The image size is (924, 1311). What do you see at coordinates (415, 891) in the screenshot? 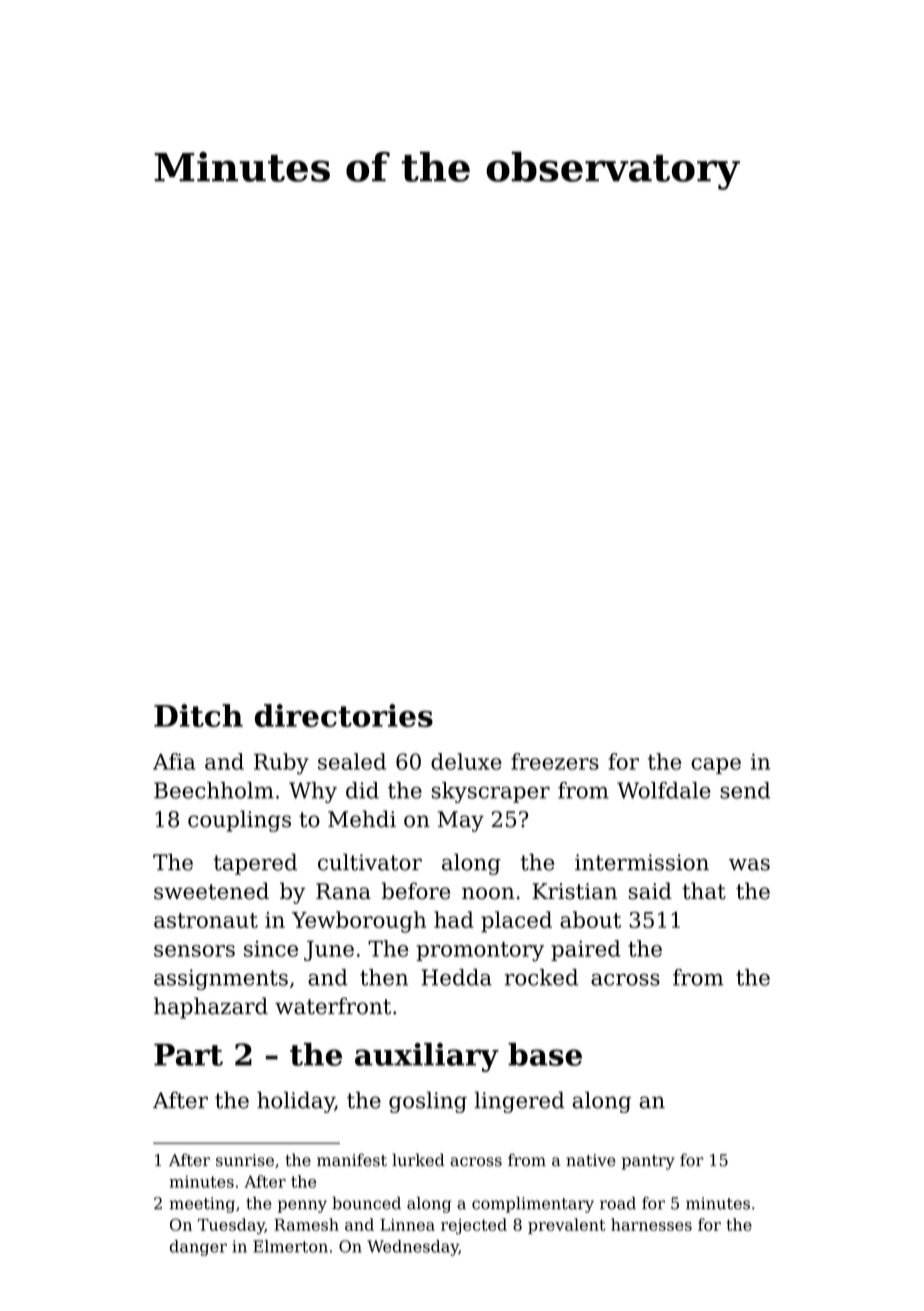
I see `before` at bounding box center [415, 891].
